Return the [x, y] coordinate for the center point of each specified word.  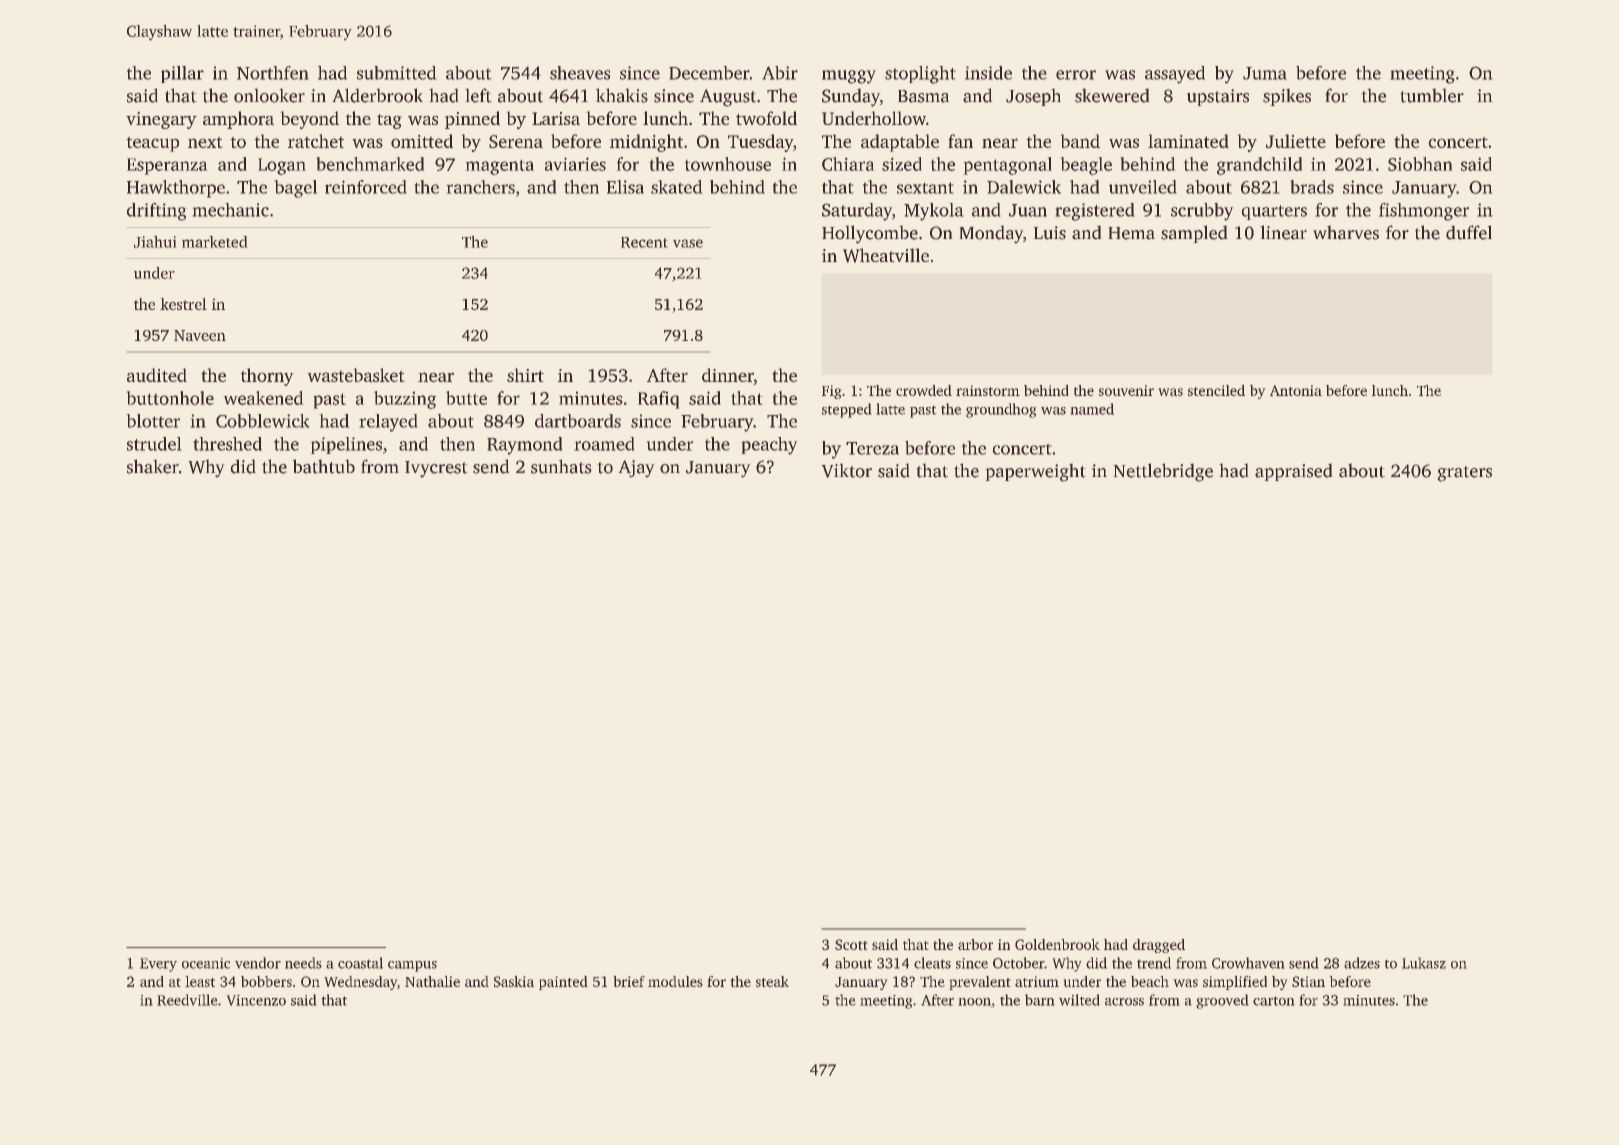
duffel [1469, 232]
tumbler [1432, 95]
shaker [153, 466]
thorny [267, 377]
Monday [991, 234]
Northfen [273, 73]
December [709, 73]
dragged [1159, 946]
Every [158, 965]
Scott [851, 944]
